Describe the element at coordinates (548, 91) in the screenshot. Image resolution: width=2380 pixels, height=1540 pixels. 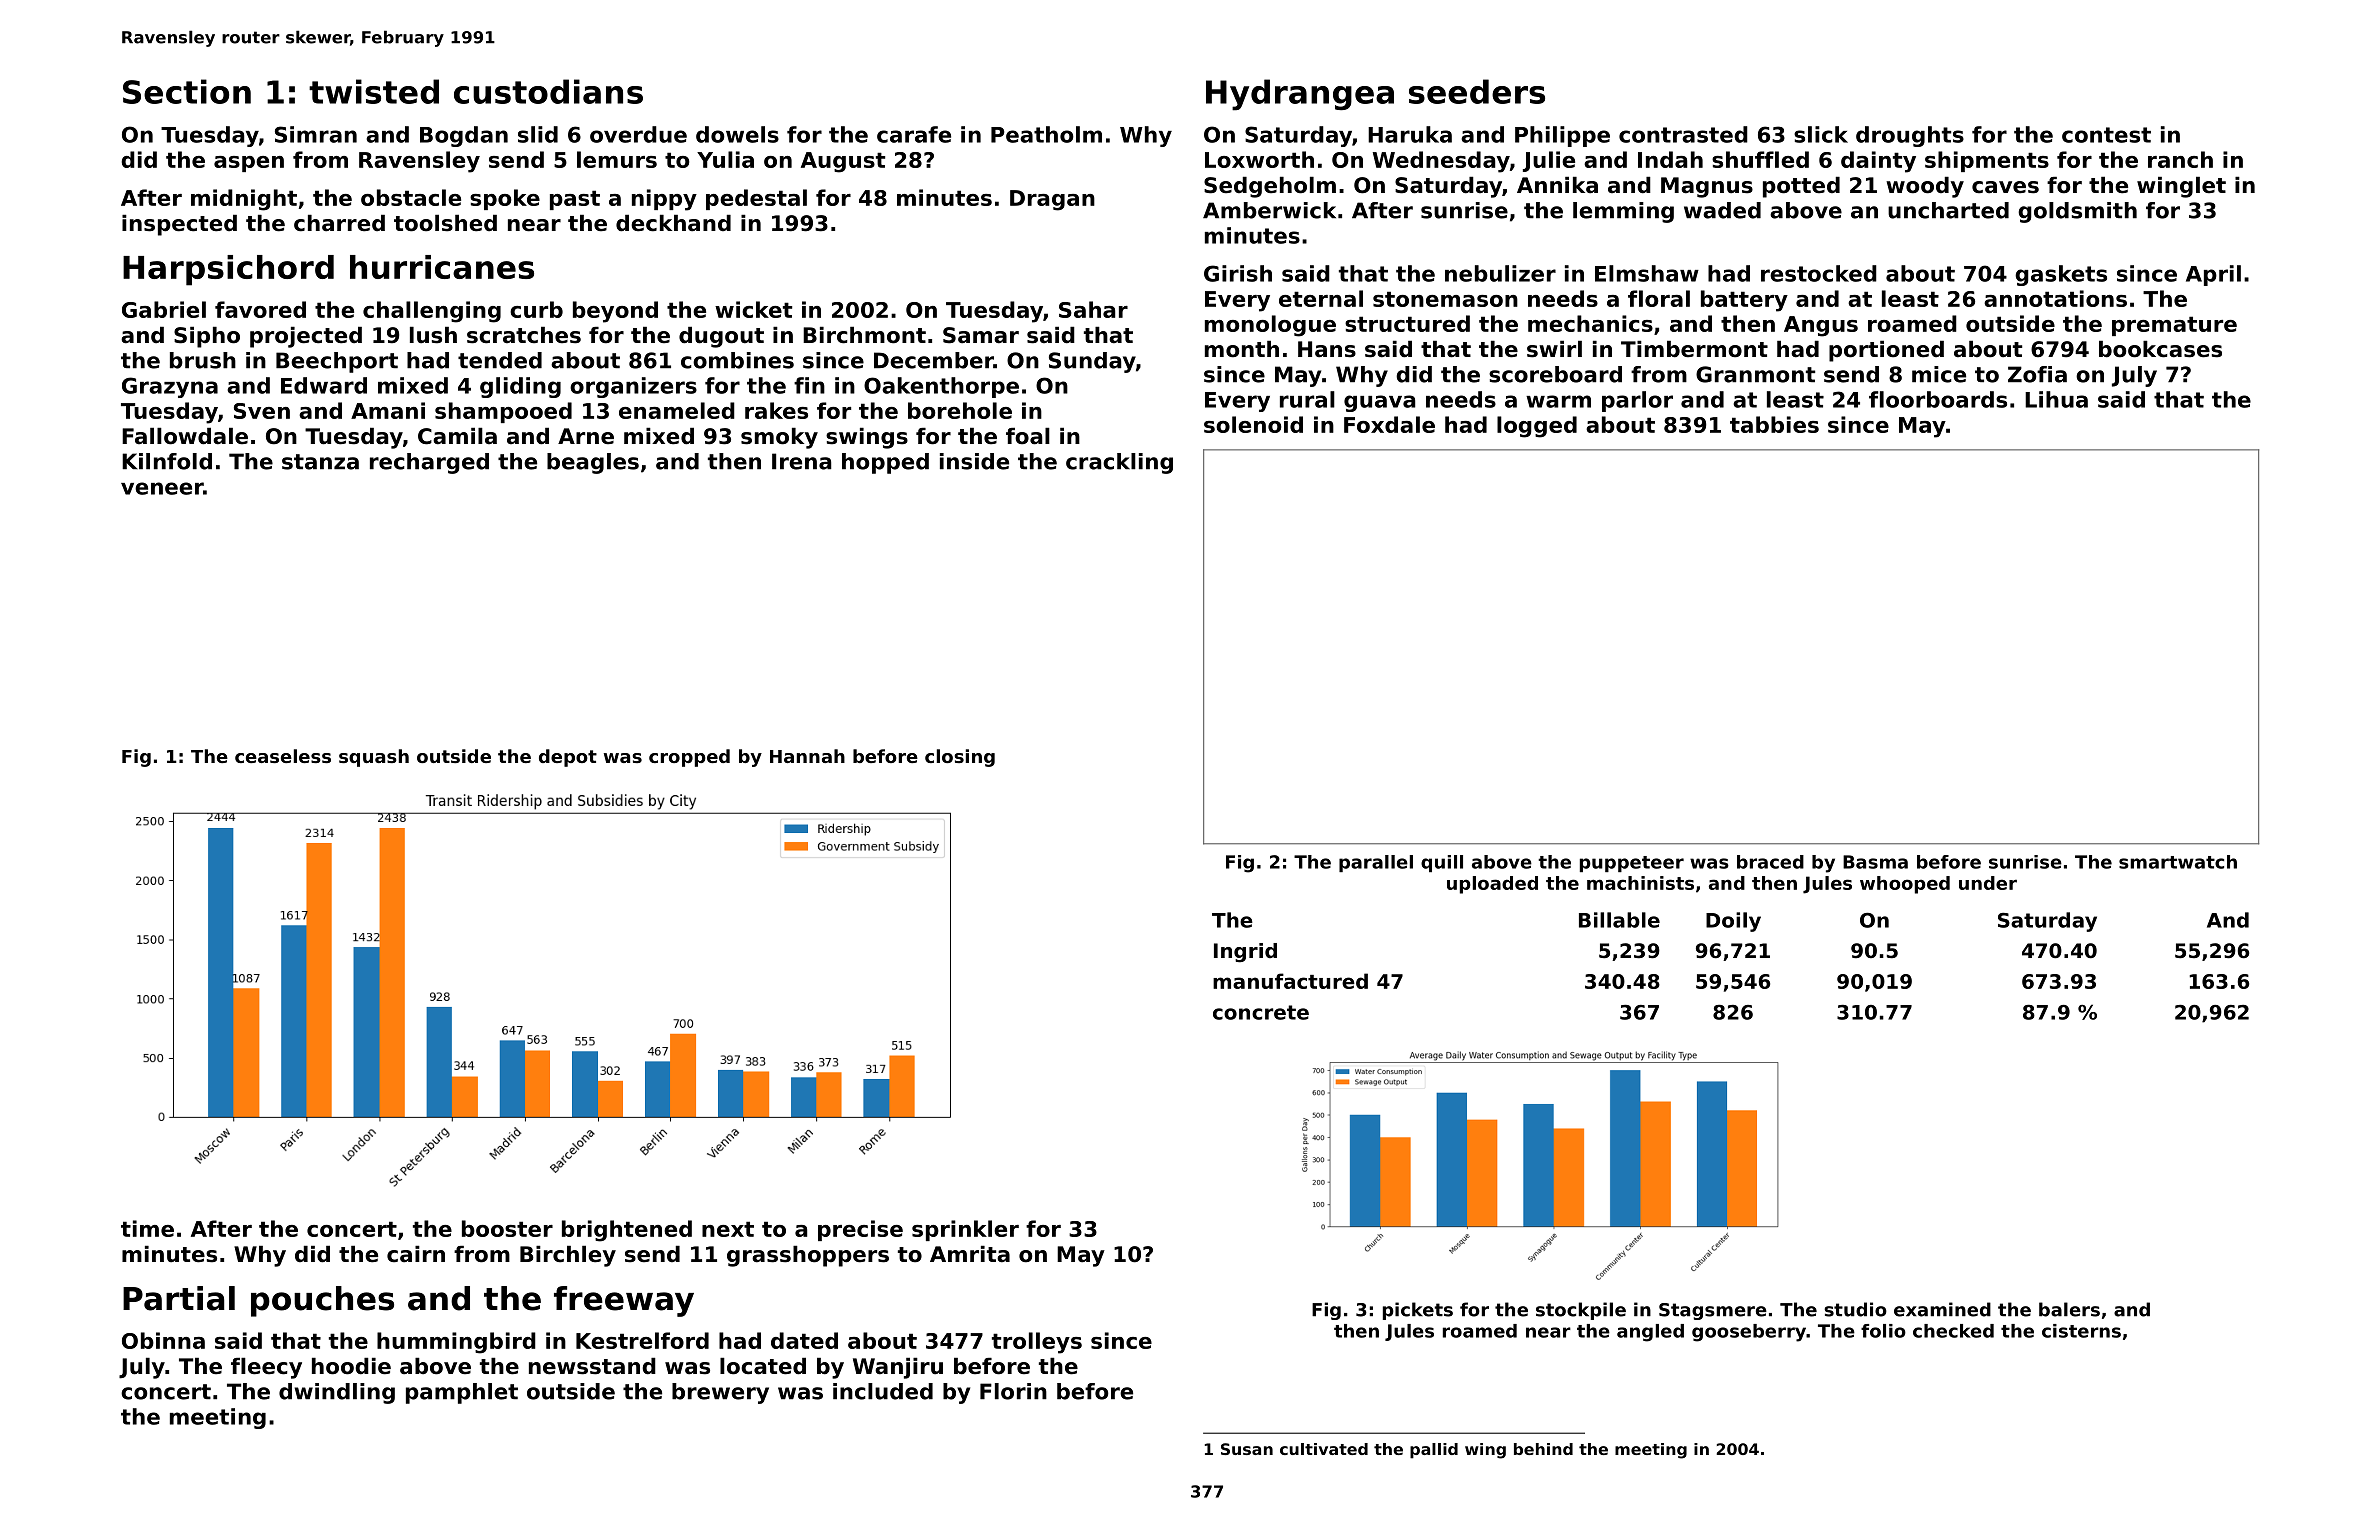
I see `custodians` at that location.
